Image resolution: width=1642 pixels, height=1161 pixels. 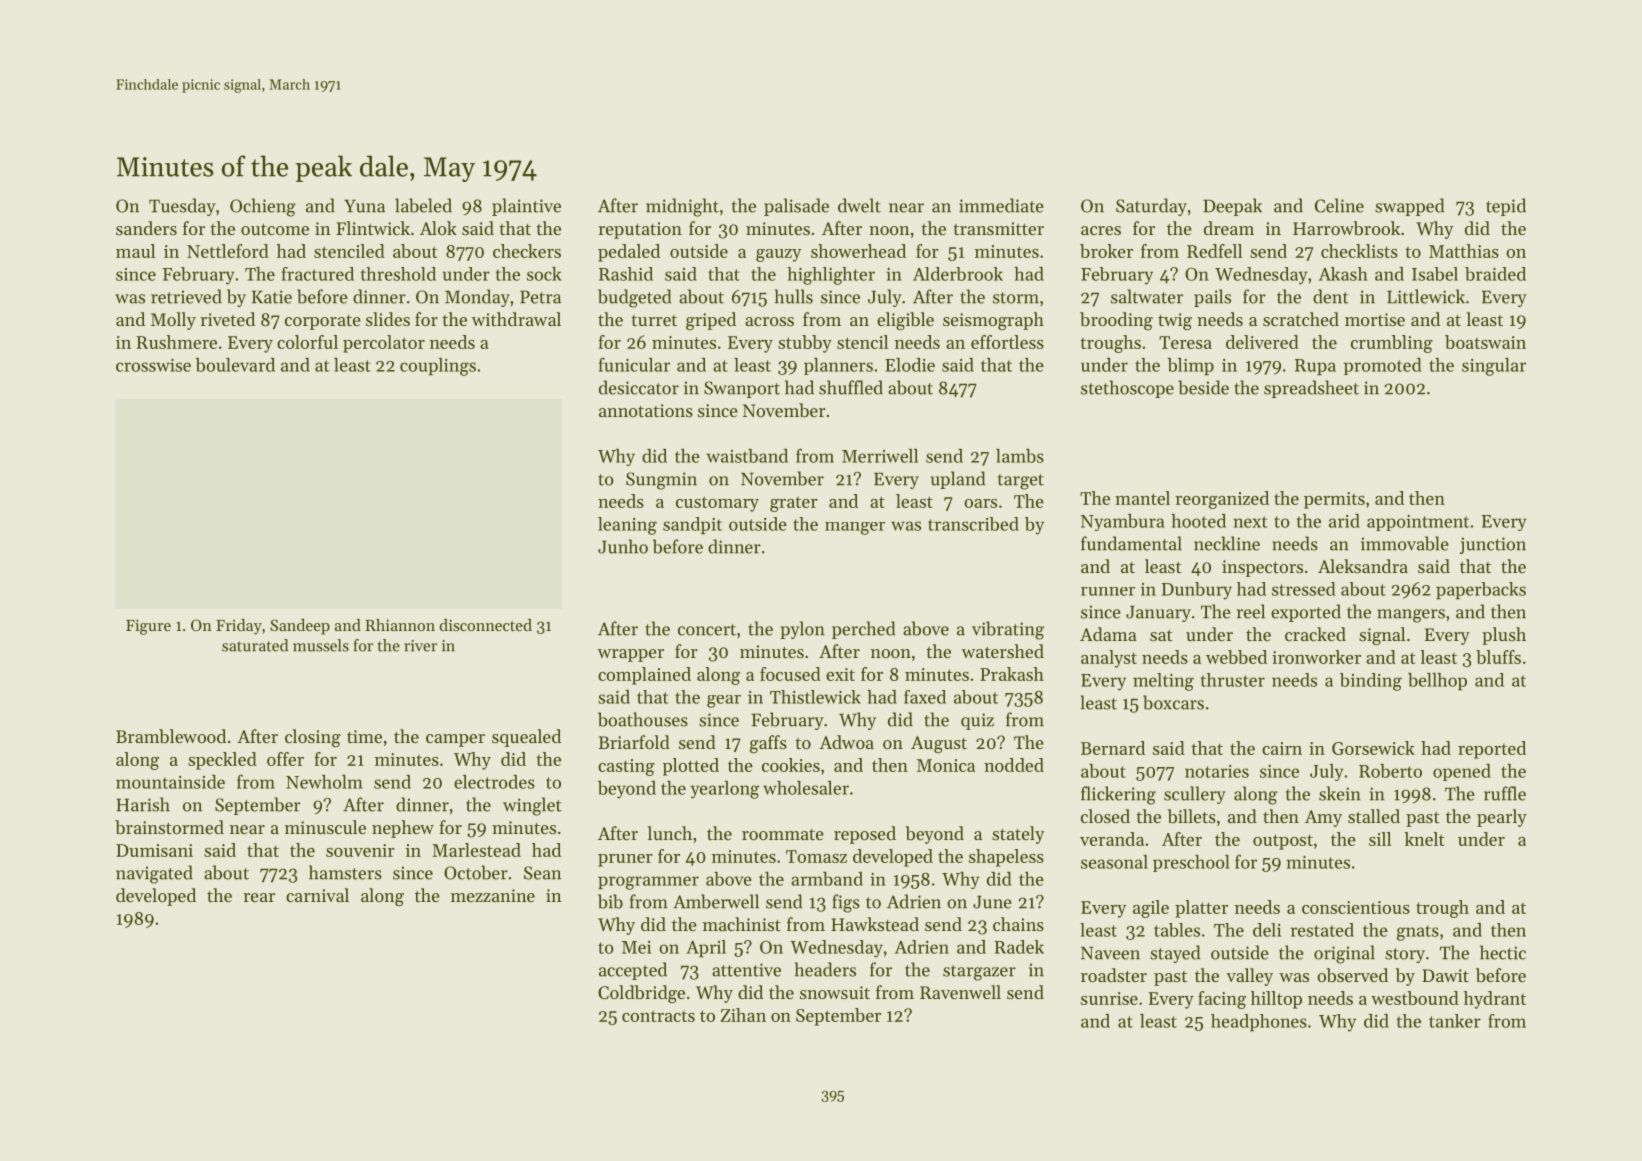 I want to click on focused, so click(x=790, y=674).
